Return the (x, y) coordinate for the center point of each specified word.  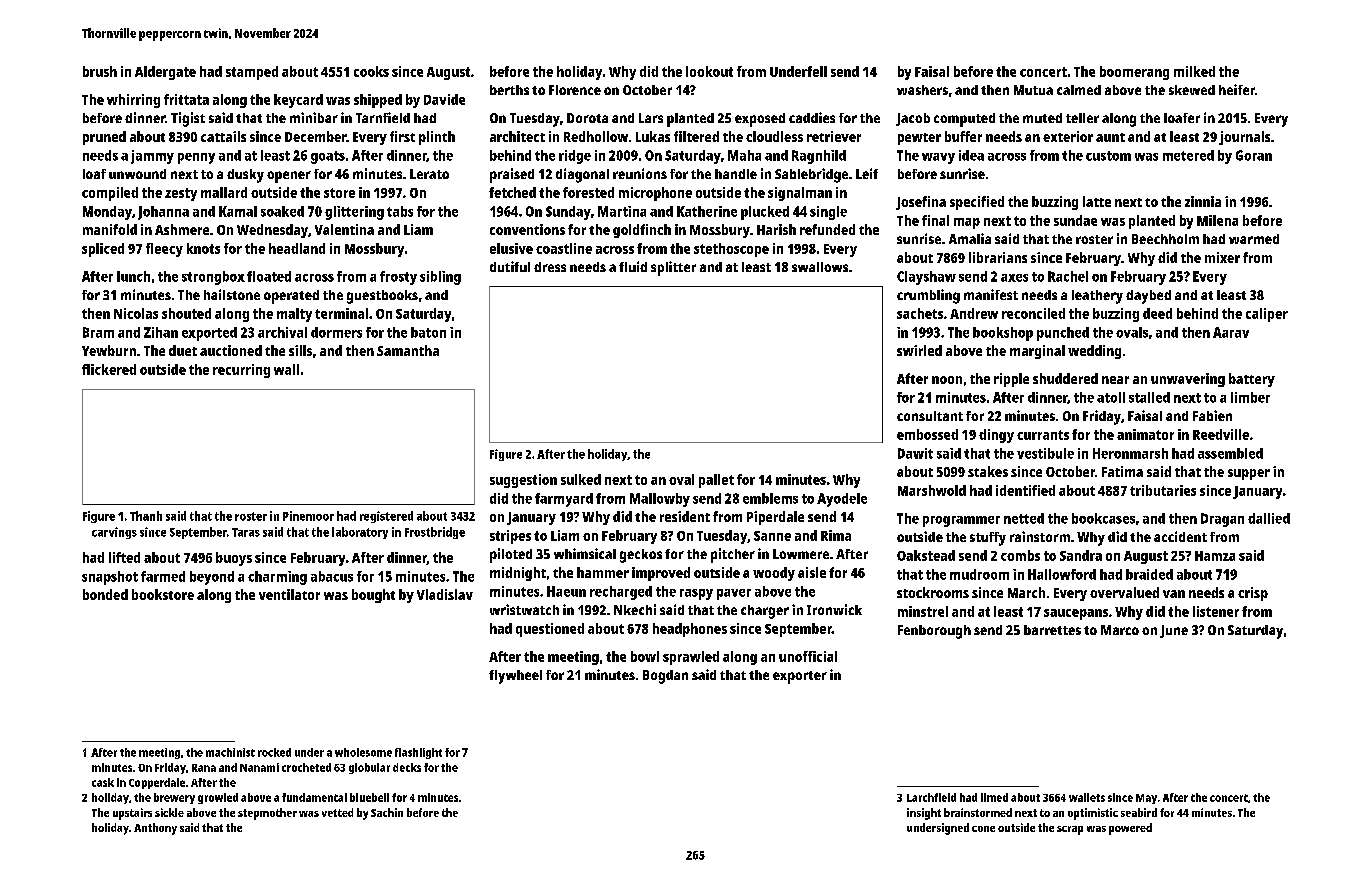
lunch (133, 276)
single (828, 213)
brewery (174, 798)
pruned (104, 138)
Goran (1254, 155)
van (1174, 594)
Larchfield (931, 797)
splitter (673, 268)
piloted (511, 555)
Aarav (1231, 332)
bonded (105, 594)
